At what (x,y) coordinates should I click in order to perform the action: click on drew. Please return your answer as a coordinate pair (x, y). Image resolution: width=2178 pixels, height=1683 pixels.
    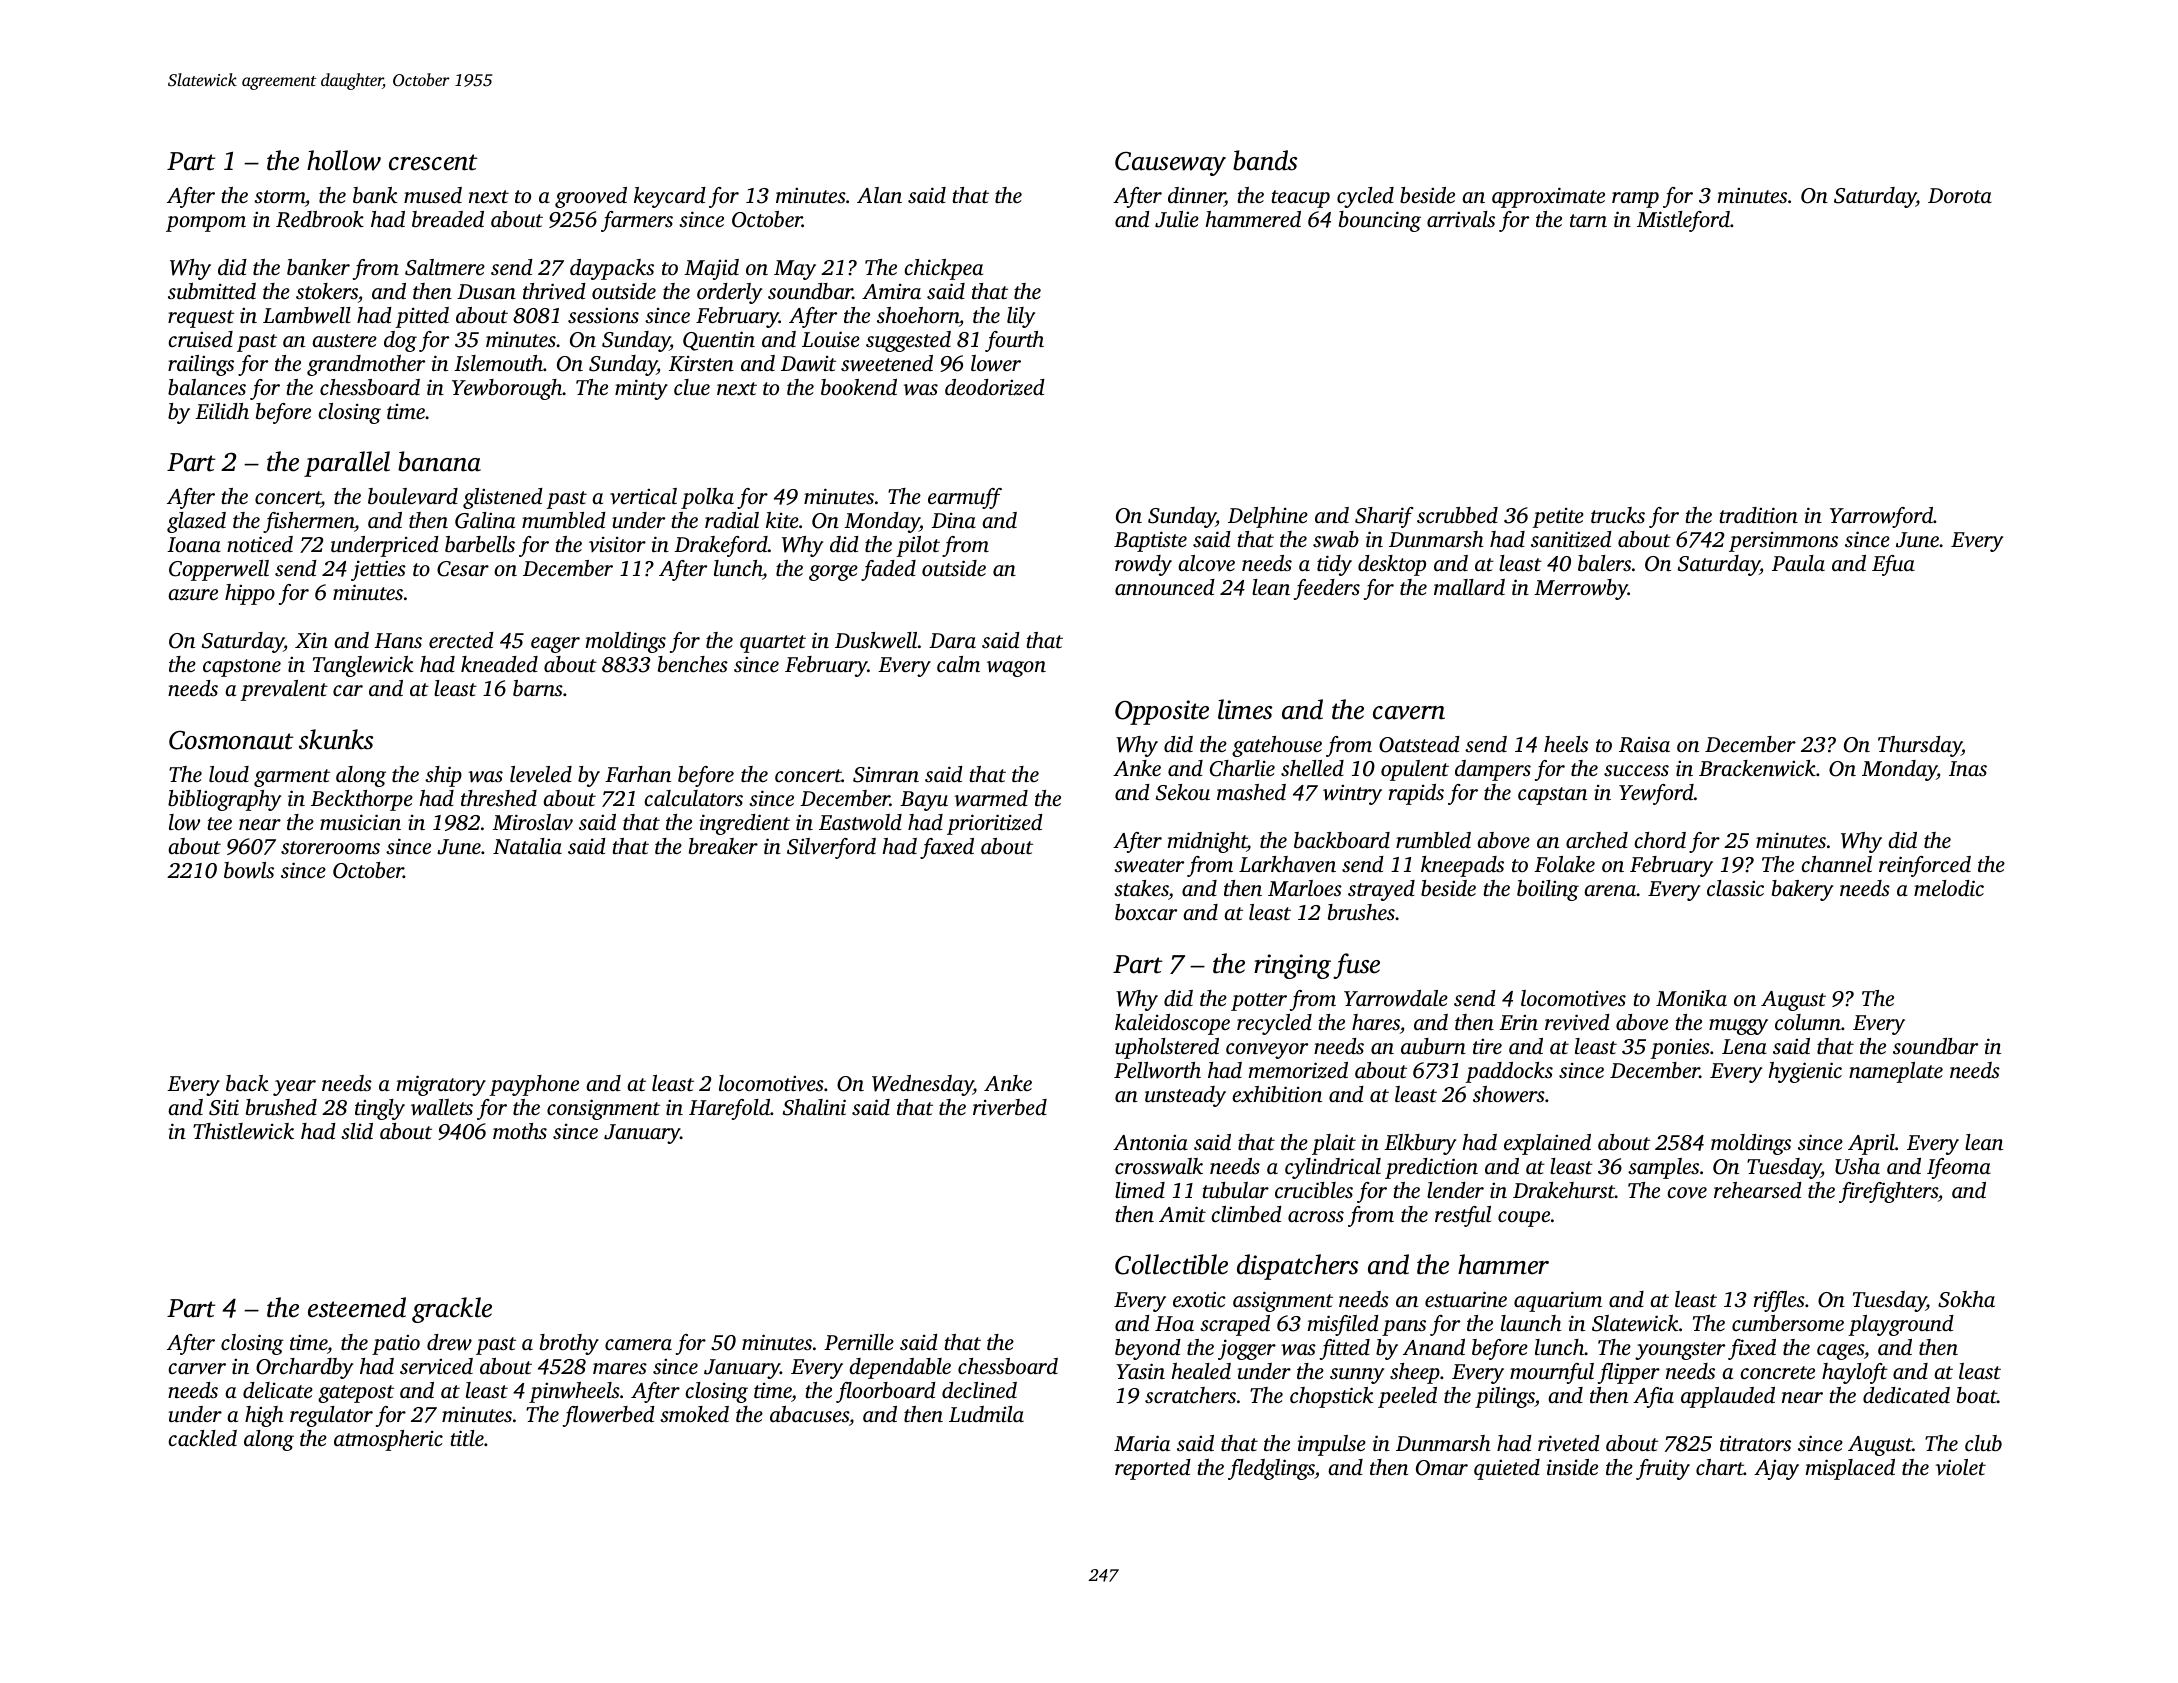
    Looking at the image, I should click on (449, 1342).
